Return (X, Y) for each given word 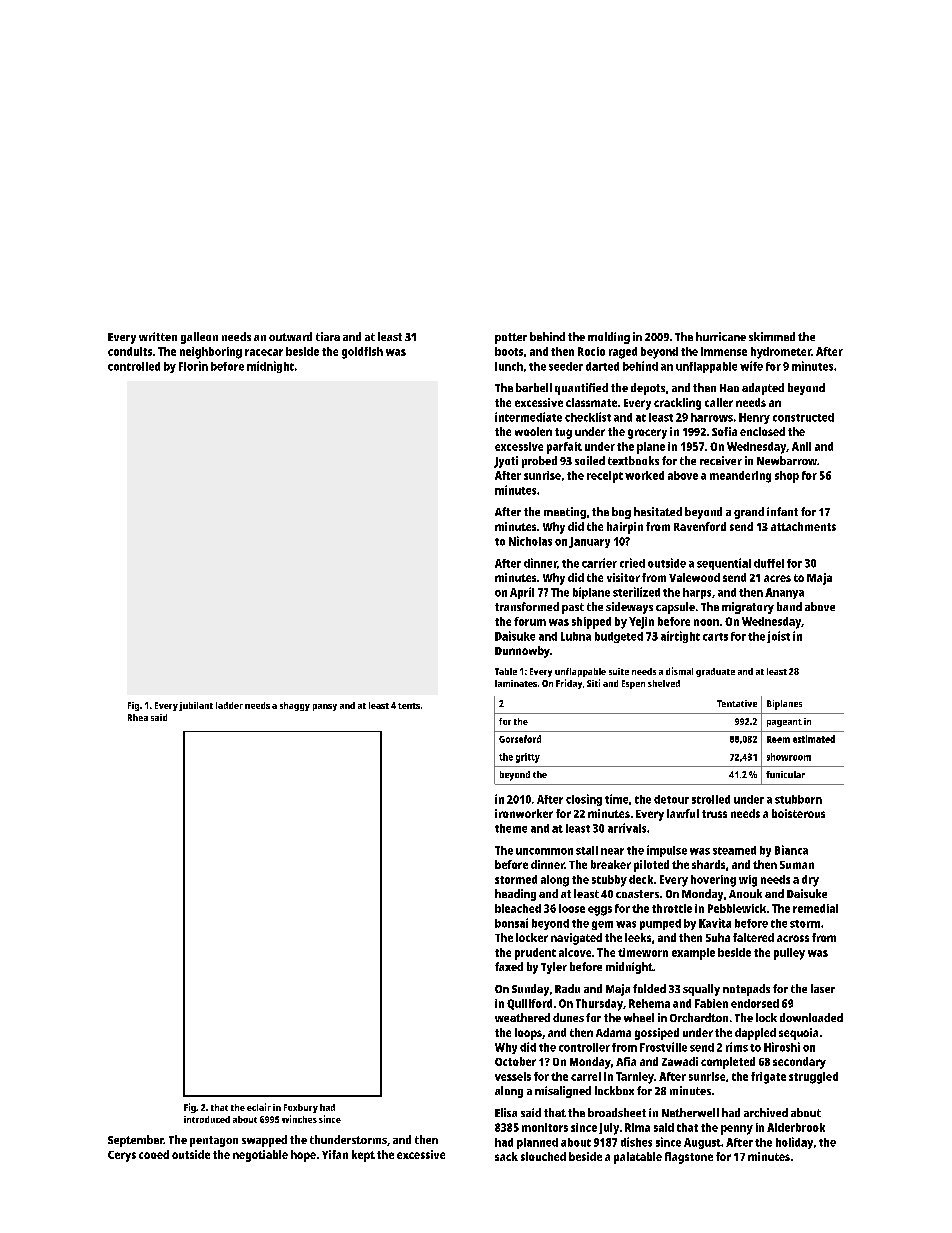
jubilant (196, 706)
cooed (154, 1154)
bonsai (511, 923)
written (158, 336)
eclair (259, 1107)
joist (778, 637)
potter (511, 338)
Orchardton (699, 1017)
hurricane (721, 336)
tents (409, 706)
